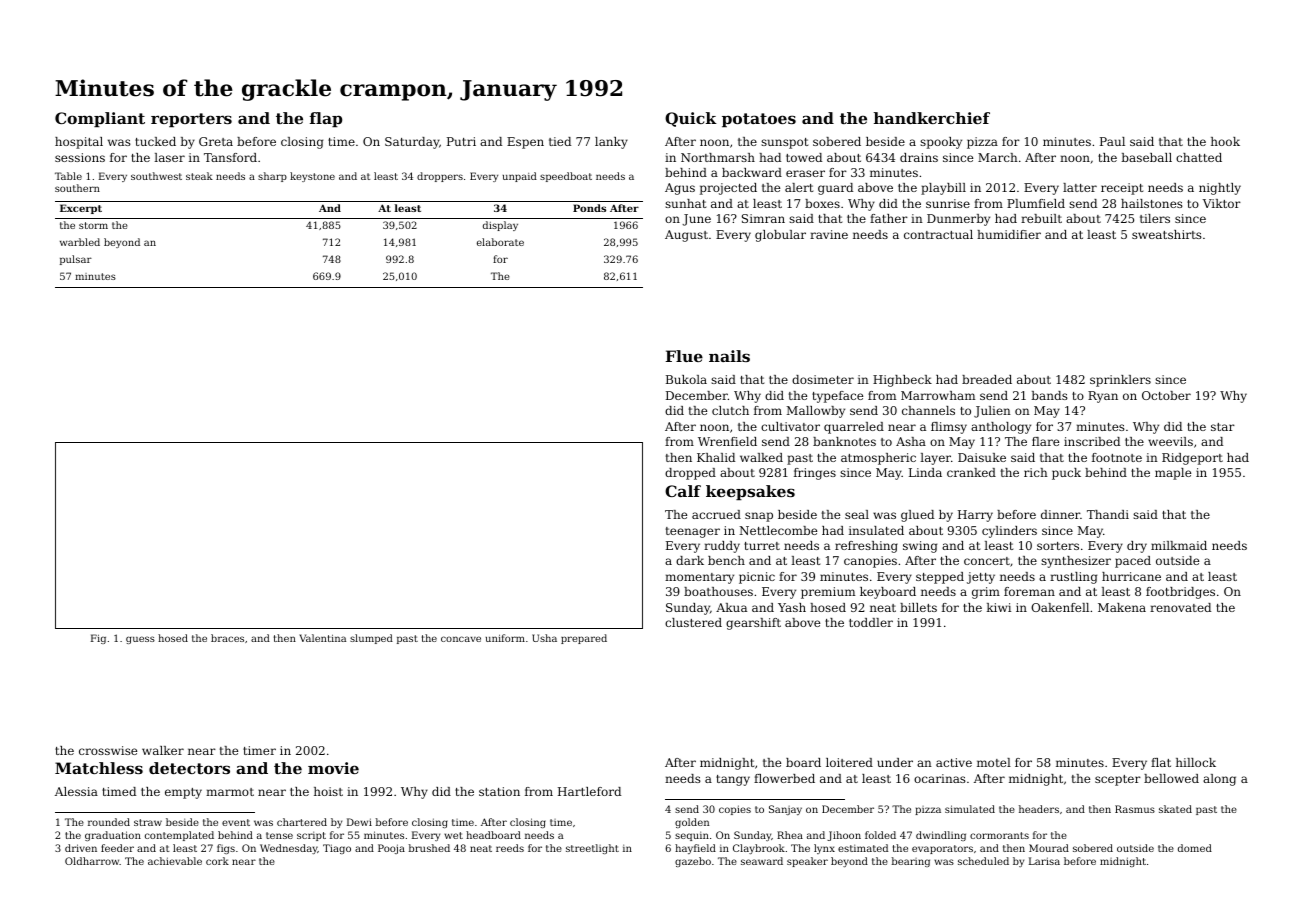  I want to click on milkmaid, so click(1179, 545).
